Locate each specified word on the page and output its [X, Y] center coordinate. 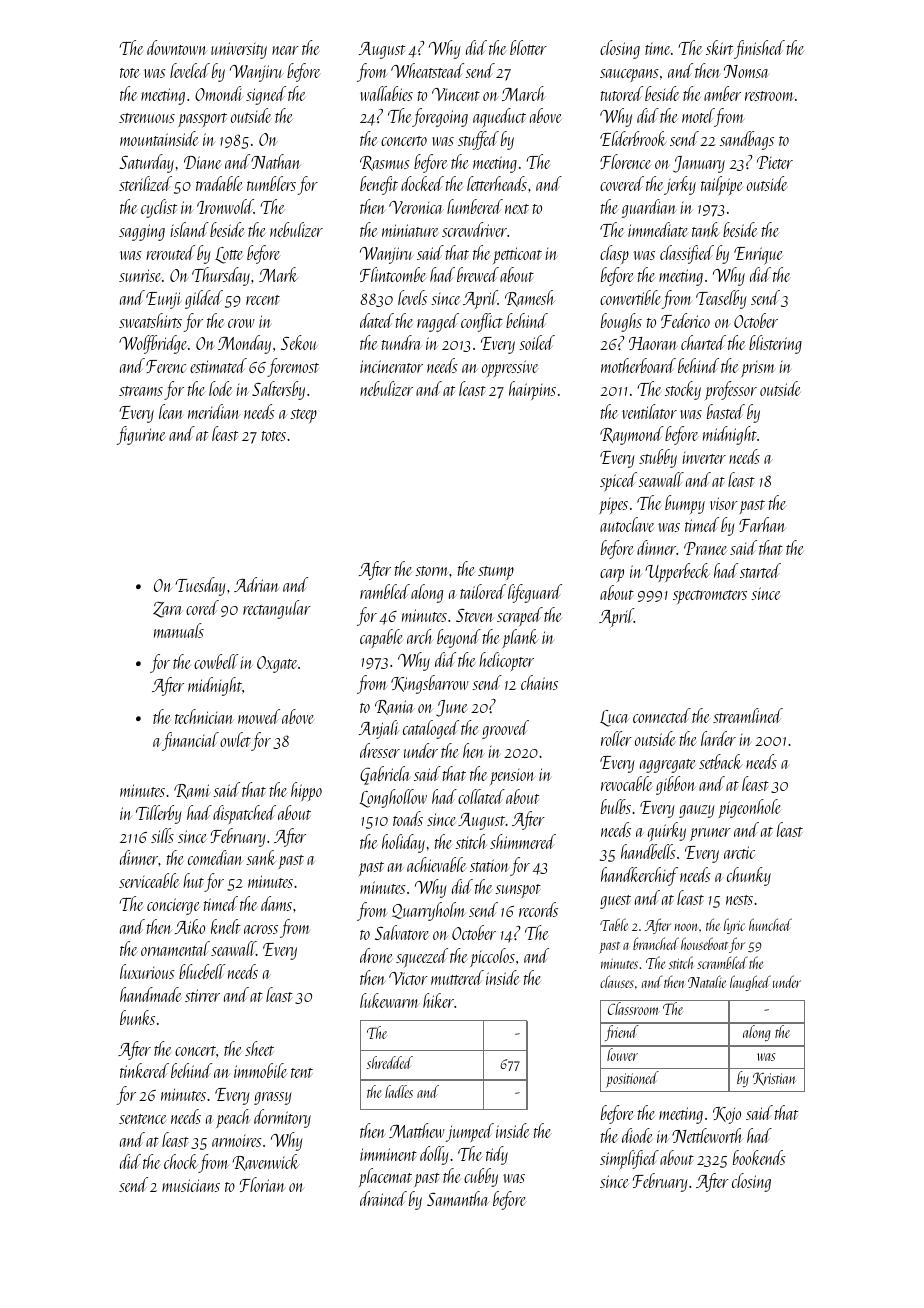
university [239, 50]
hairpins [532, 390]
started [760, 570]
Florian [263, 1184]
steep [303, 416]
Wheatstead [427, 70]
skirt [719, 47]
